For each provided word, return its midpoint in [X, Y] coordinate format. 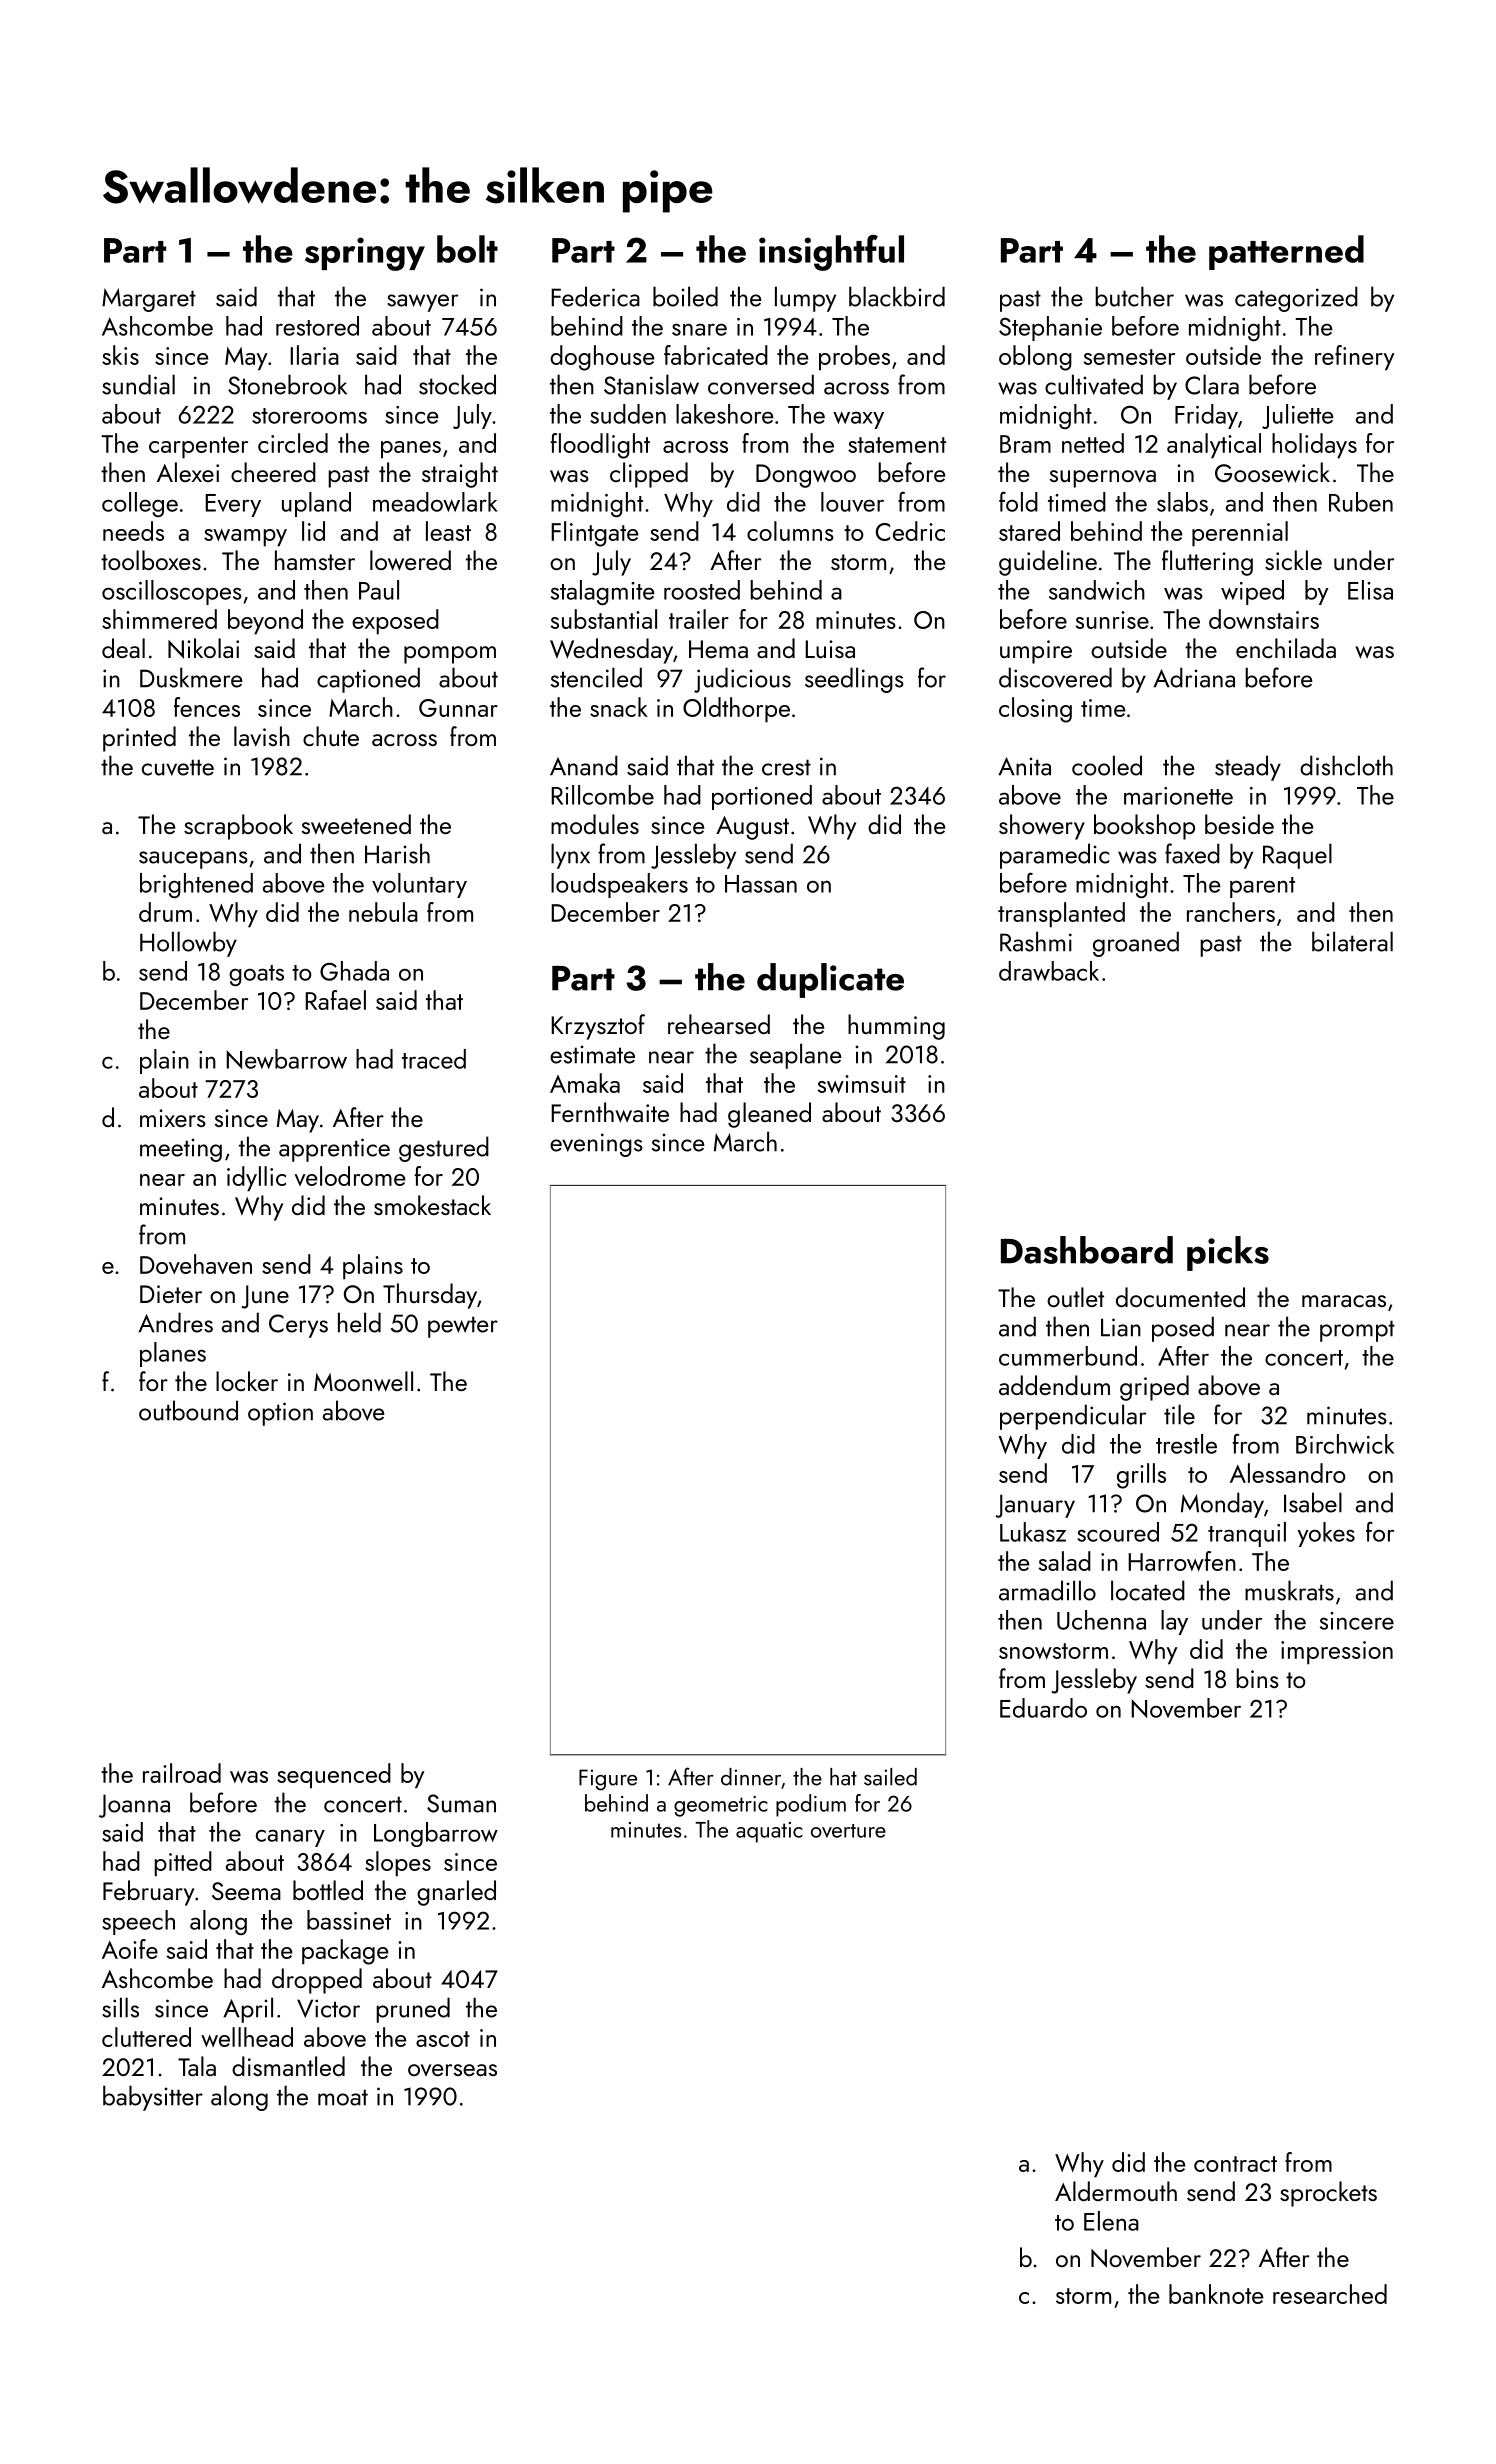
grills [1141, 1476]
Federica [595, 296]
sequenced [334, 1776]
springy [365, 254]
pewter [463, 1327]
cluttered [146, 2037]
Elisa [1370, 590]
